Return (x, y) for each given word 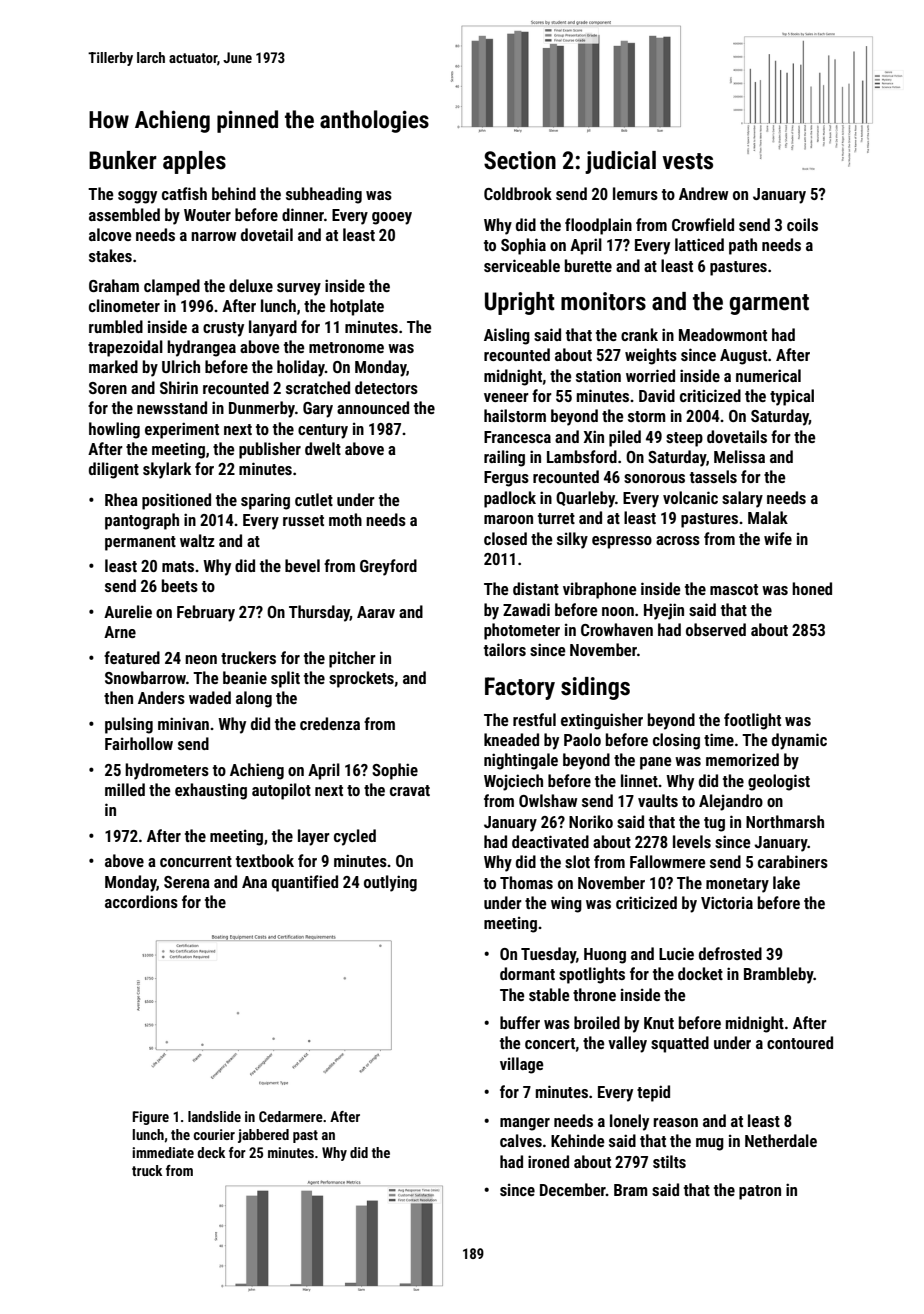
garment (769, 304)
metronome (346, 347)
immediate (163, 1152)
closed (505, 538)
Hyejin (664, 611)
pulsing (129, 725)
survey (299, 289)
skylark (167, 470)
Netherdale (781, 1140)
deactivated (550, 841)
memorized (742, 759)
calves (521, 1140)
